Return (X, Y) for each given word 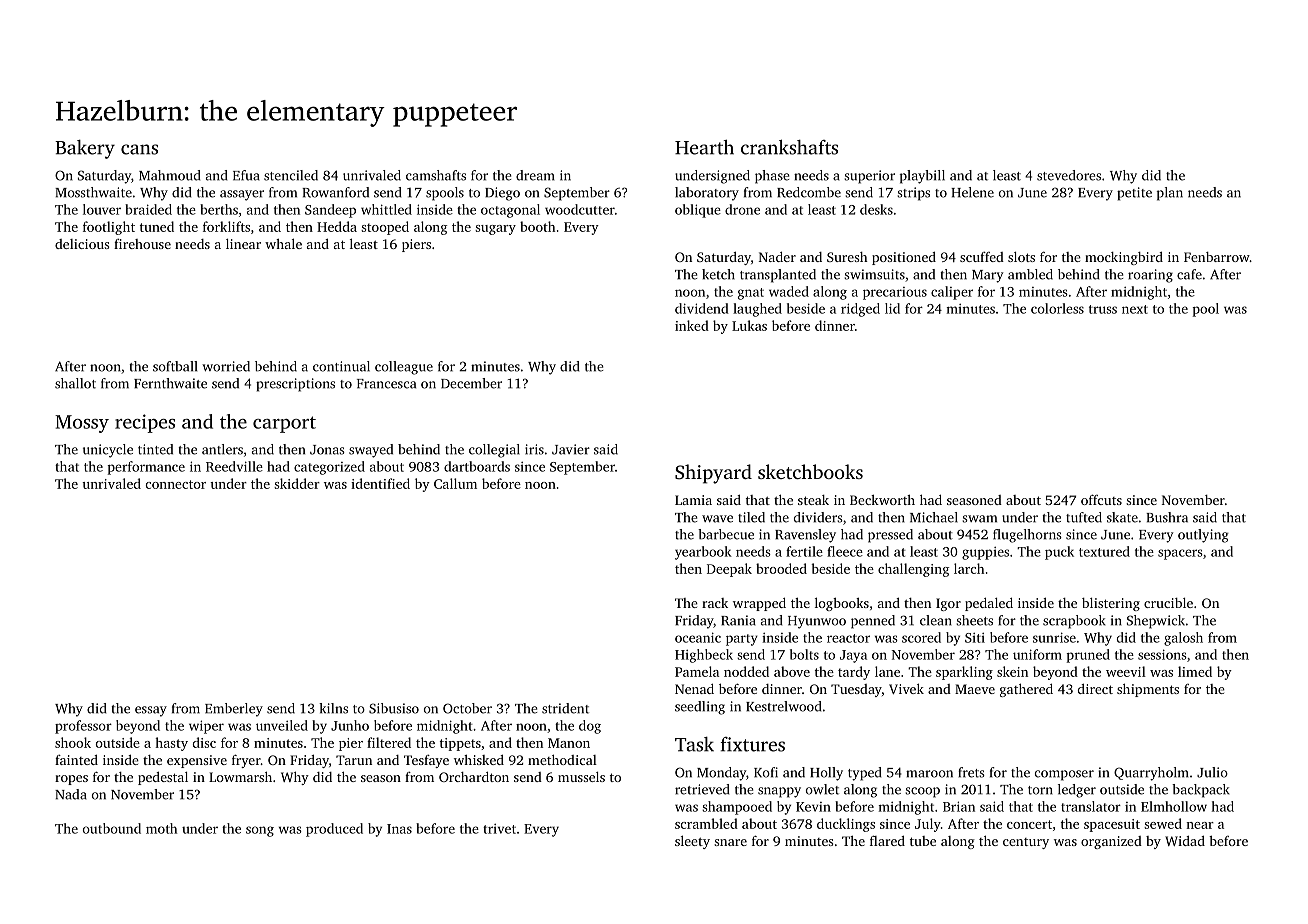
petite (1134, 194)
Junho (350, 725)
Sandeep (330, 211)
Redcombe (809, 192)
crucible (1168, 603)
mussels (581, 777)
